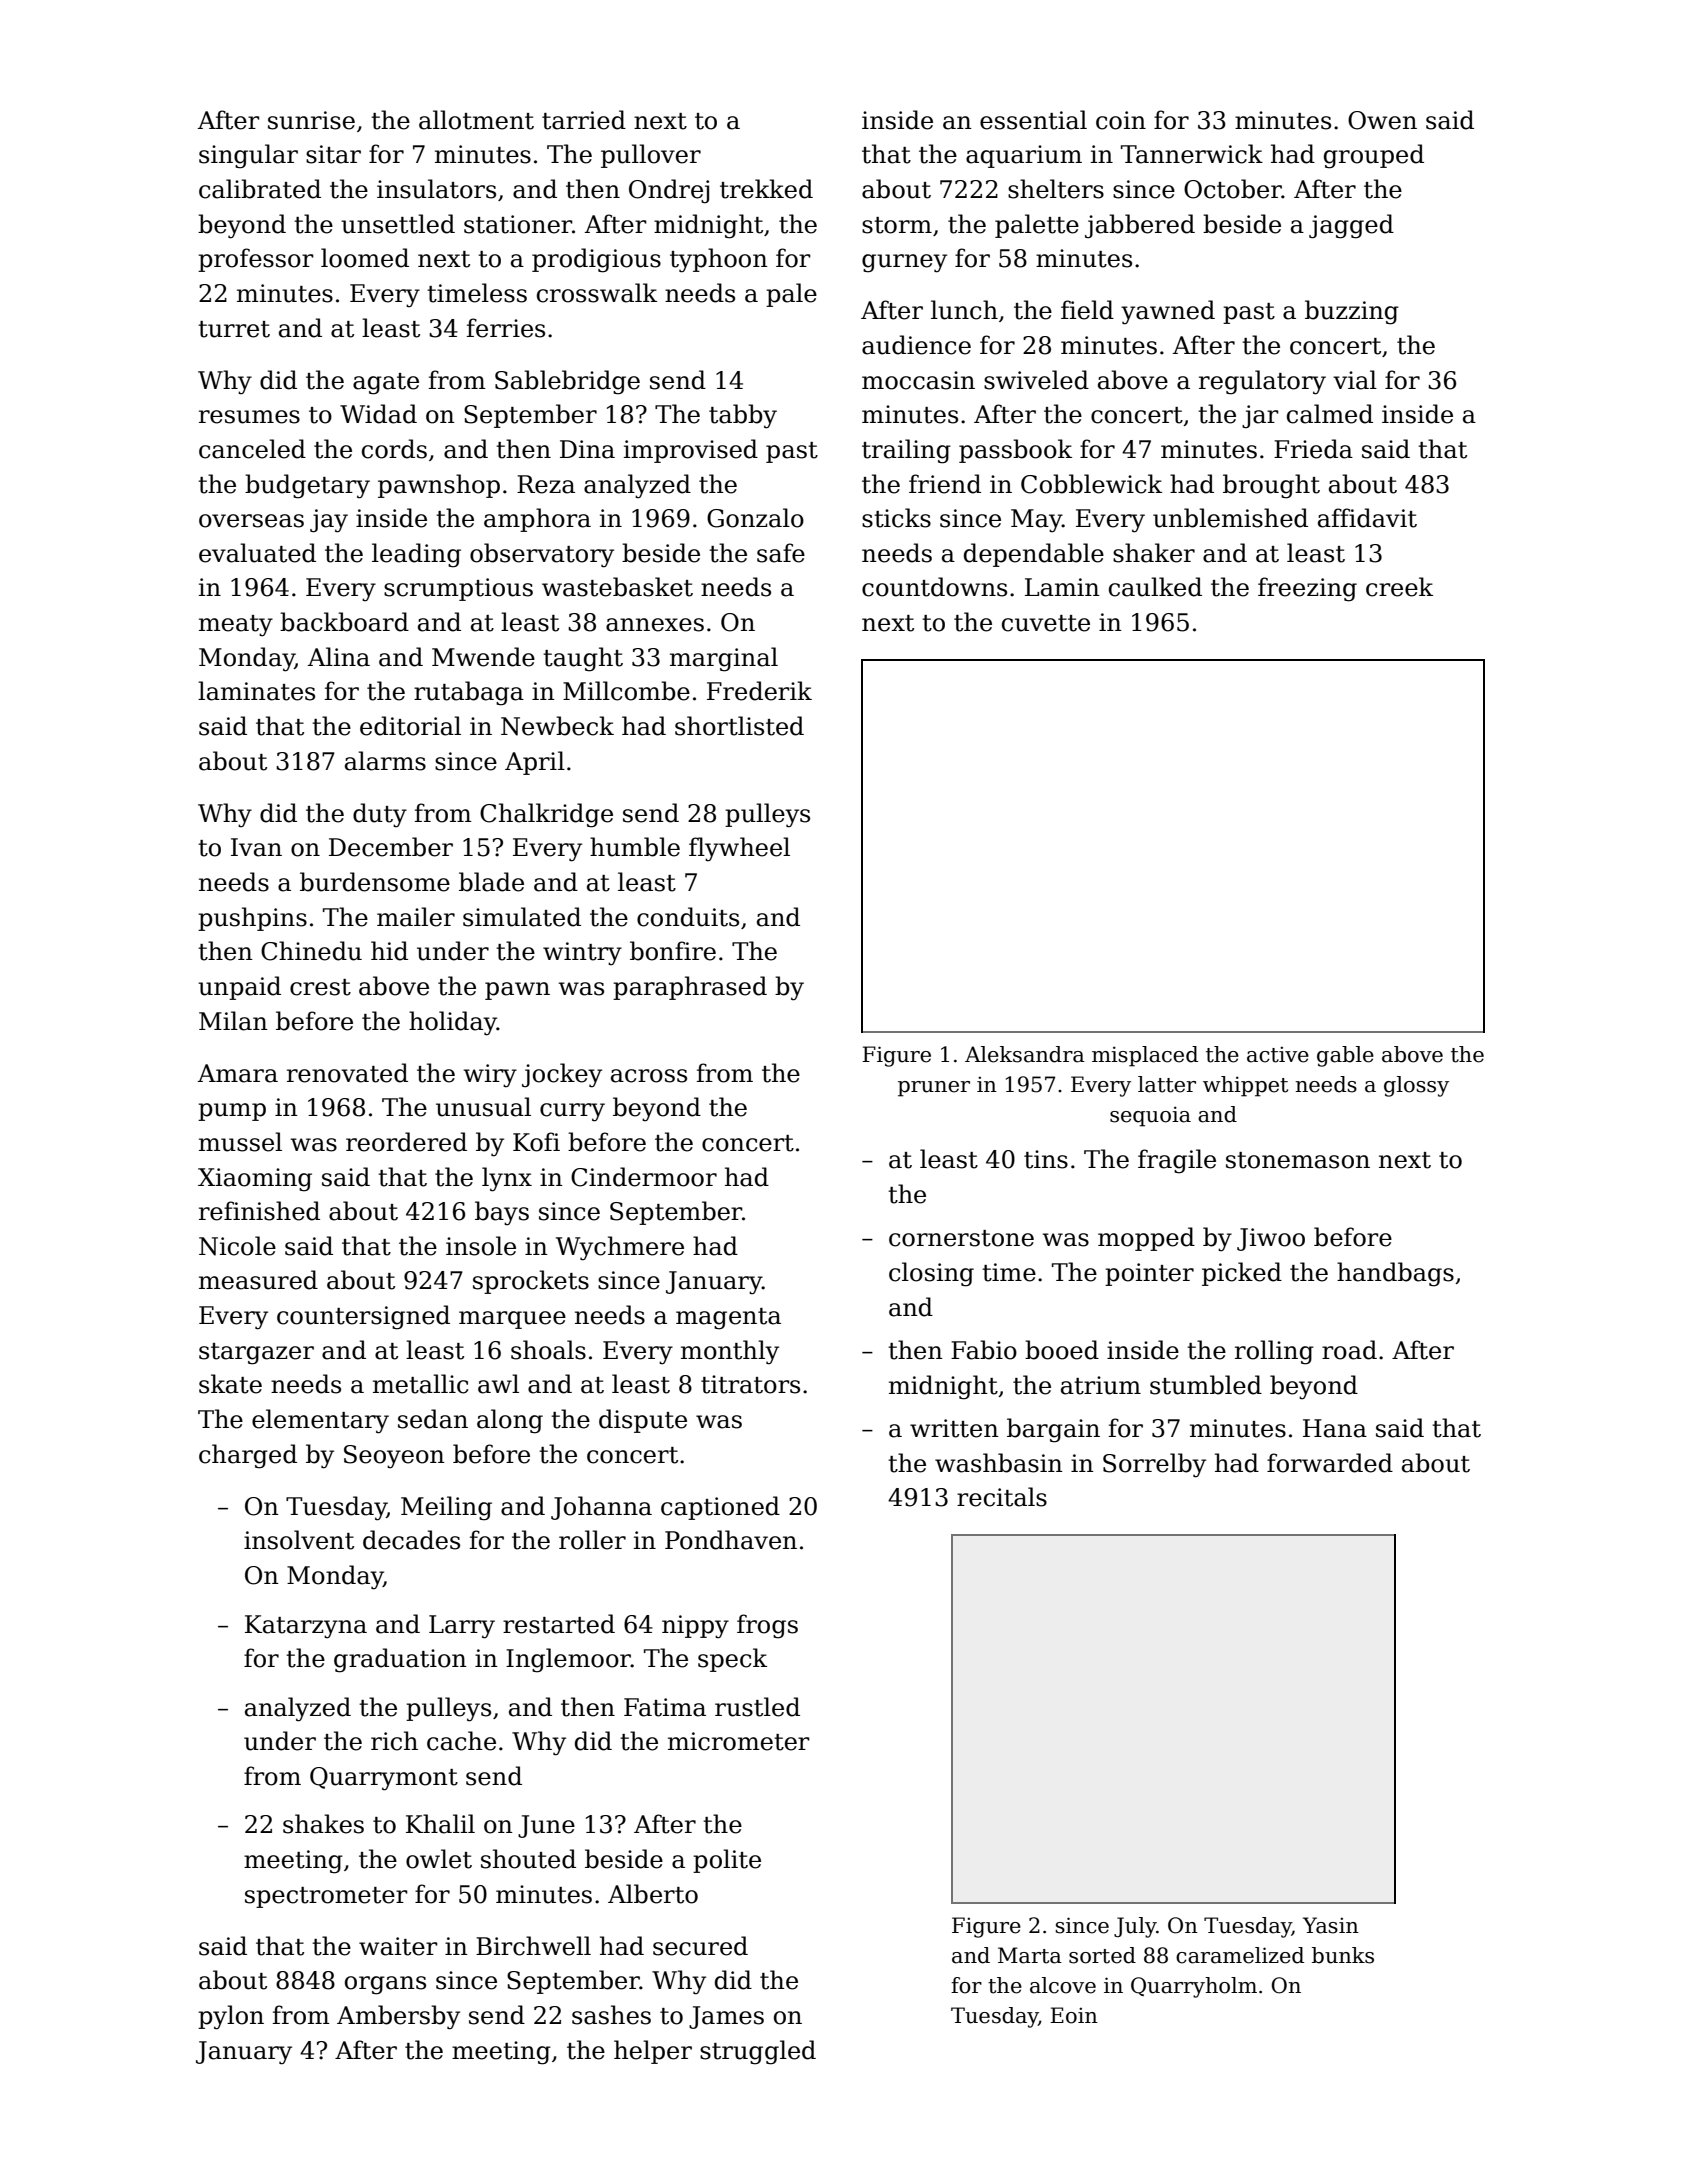 The height and width of the screenshot is (2178, 1683). I want to click on scrumptious, so click(458, 589).
